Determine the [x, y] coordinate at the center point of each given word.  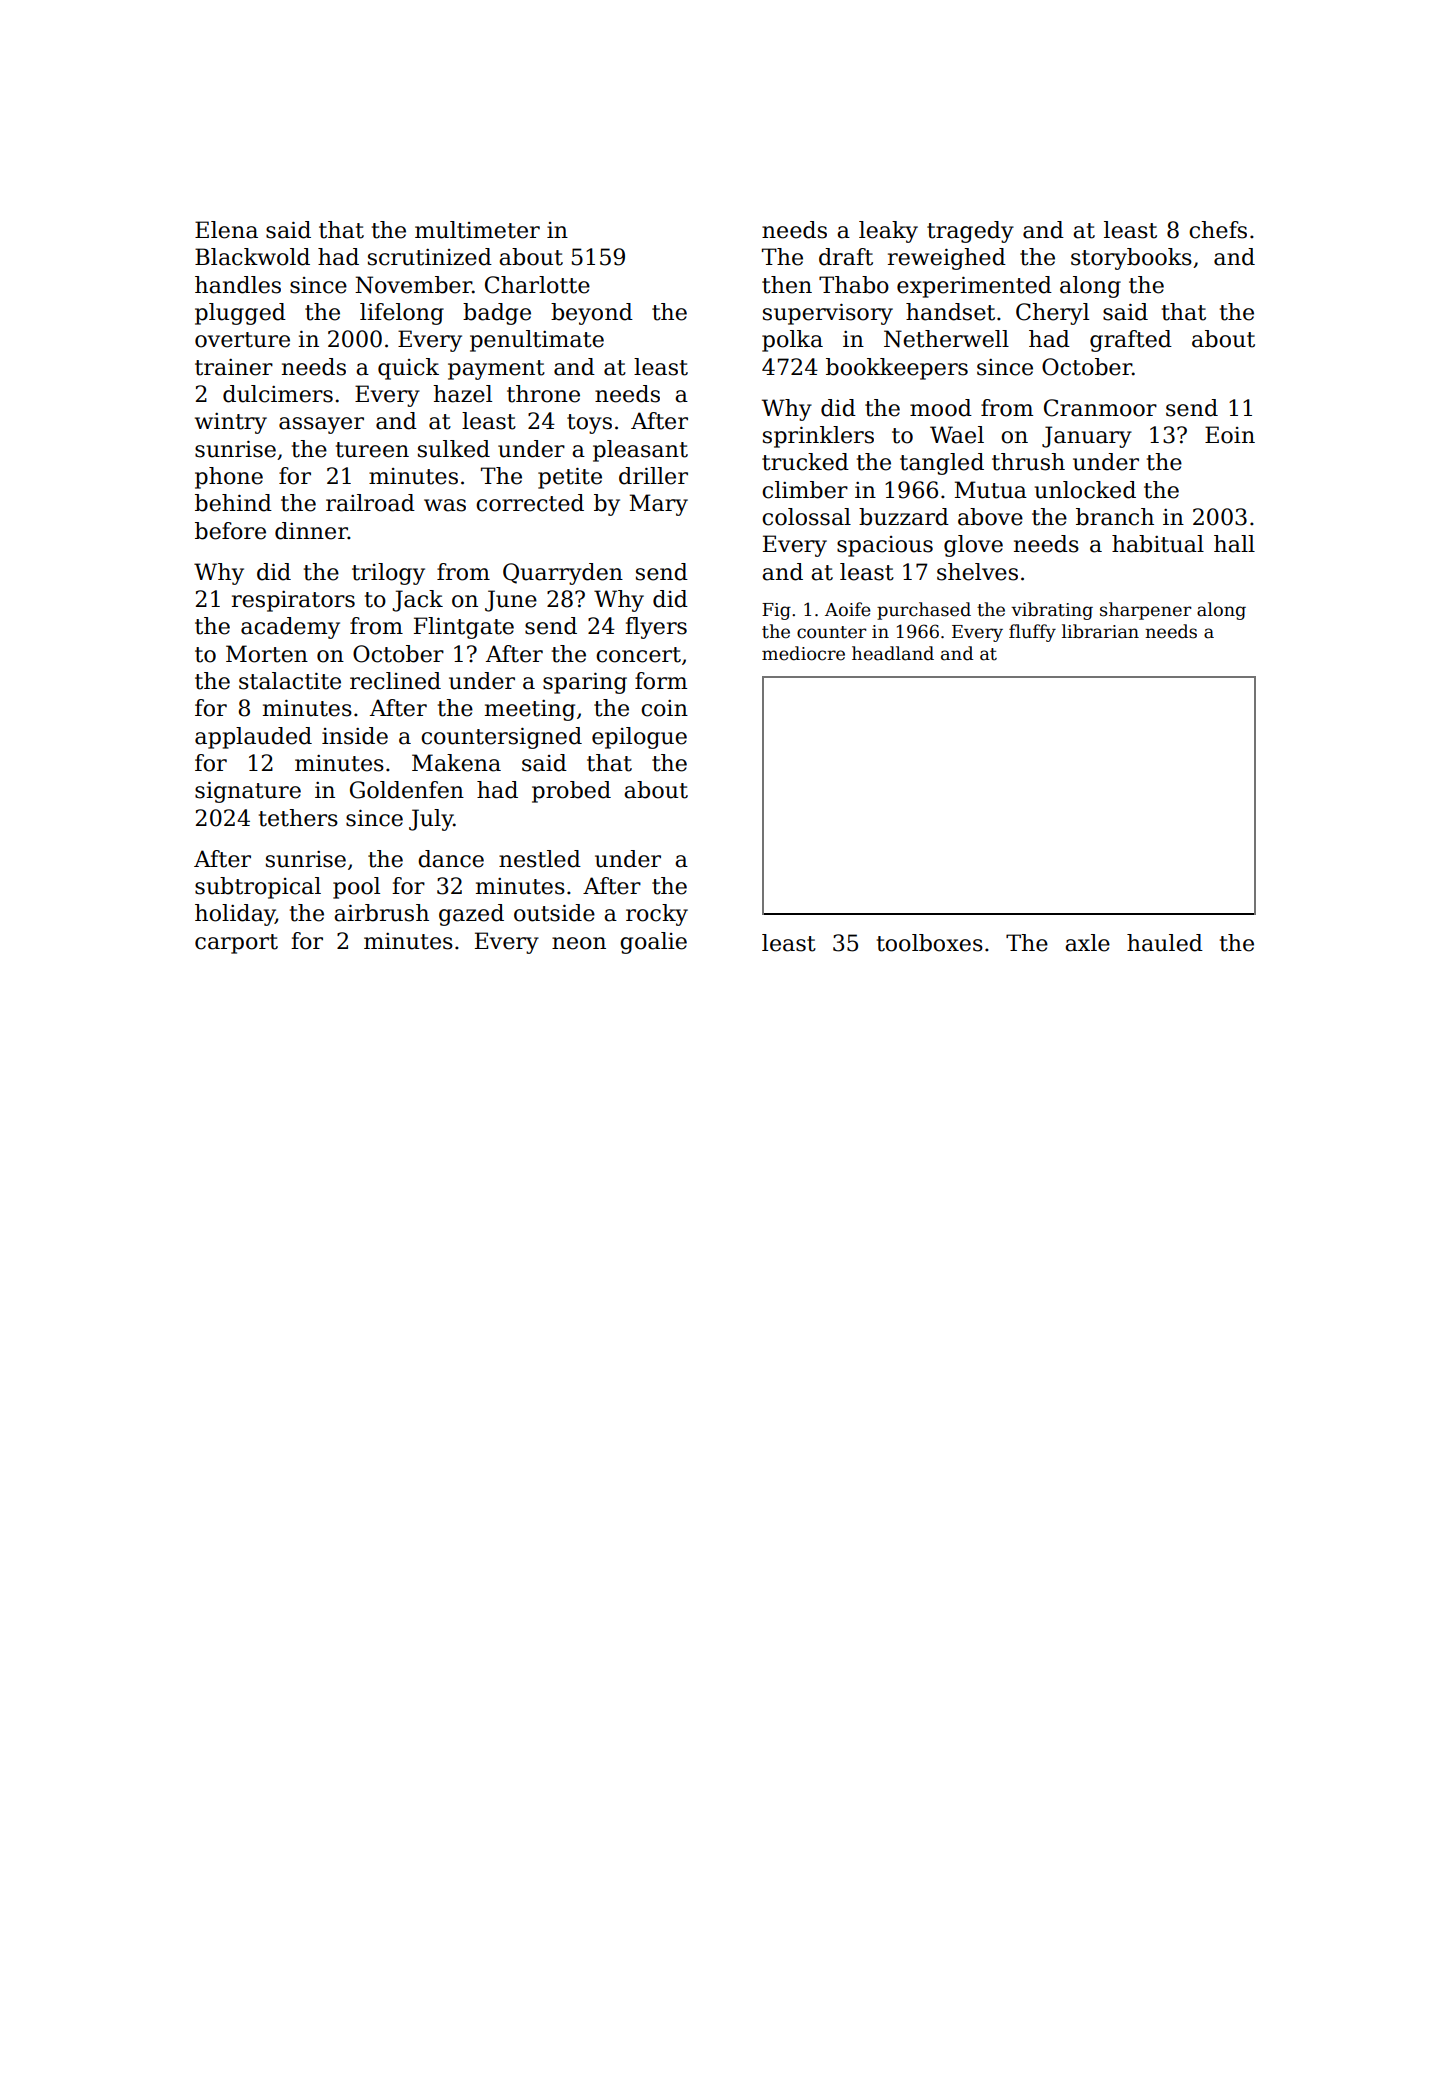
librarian [1100, 631]
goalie [653, 943]
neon [579, 943]
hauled [1165, 943]
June [511, 601]
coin [664, 708]
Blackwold [252, 257]
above [990, 517]
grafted [1131, 341]
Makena [456, 763]
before [230, 531]
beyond [592, 314]
